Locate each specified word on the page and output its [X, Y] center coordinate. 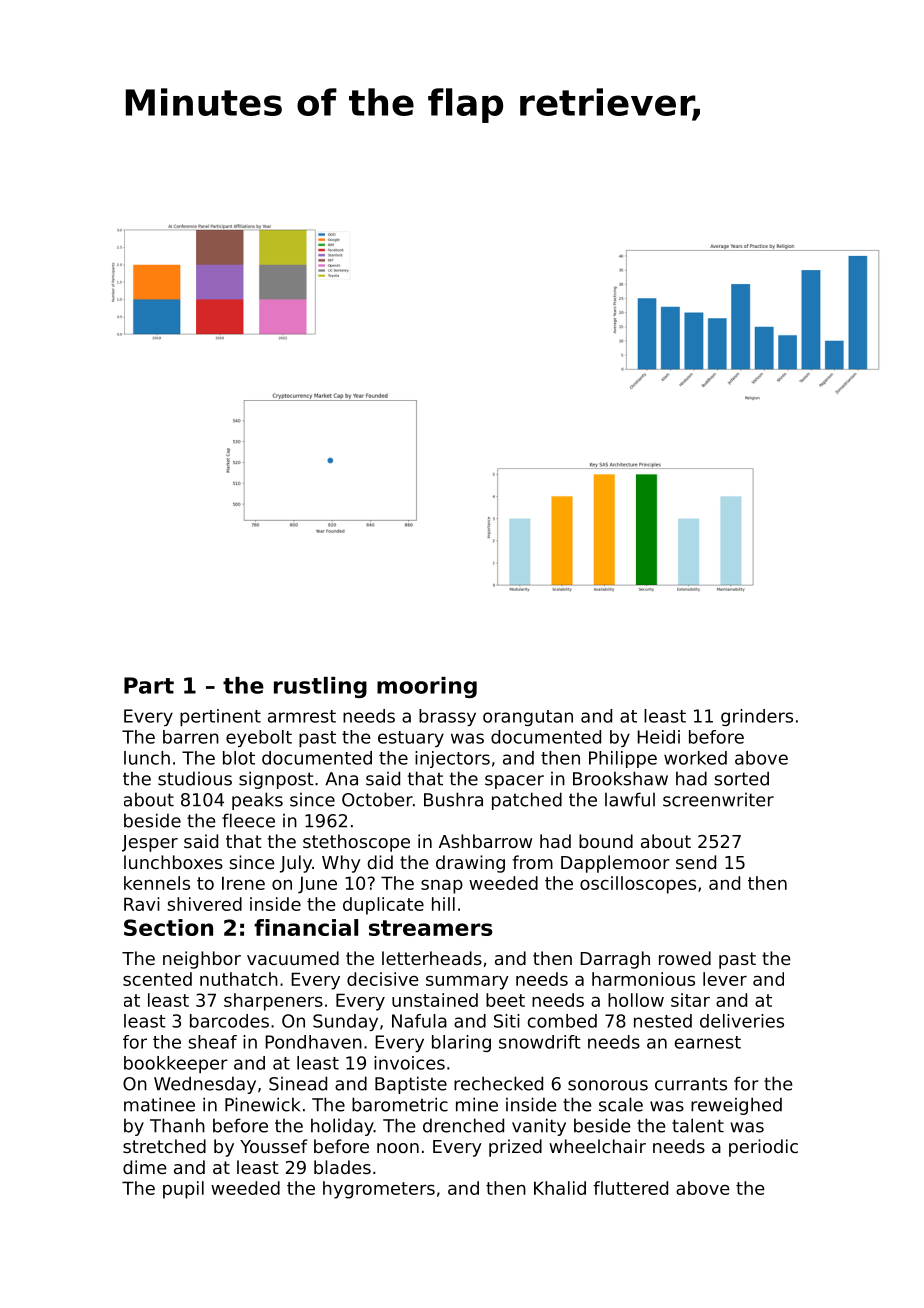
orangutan [528, 718]
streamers [430, 928]
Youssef [274, 1146]
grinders [757, 717]
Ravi [142, 904]
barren [191, 737]
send [696, 862]
